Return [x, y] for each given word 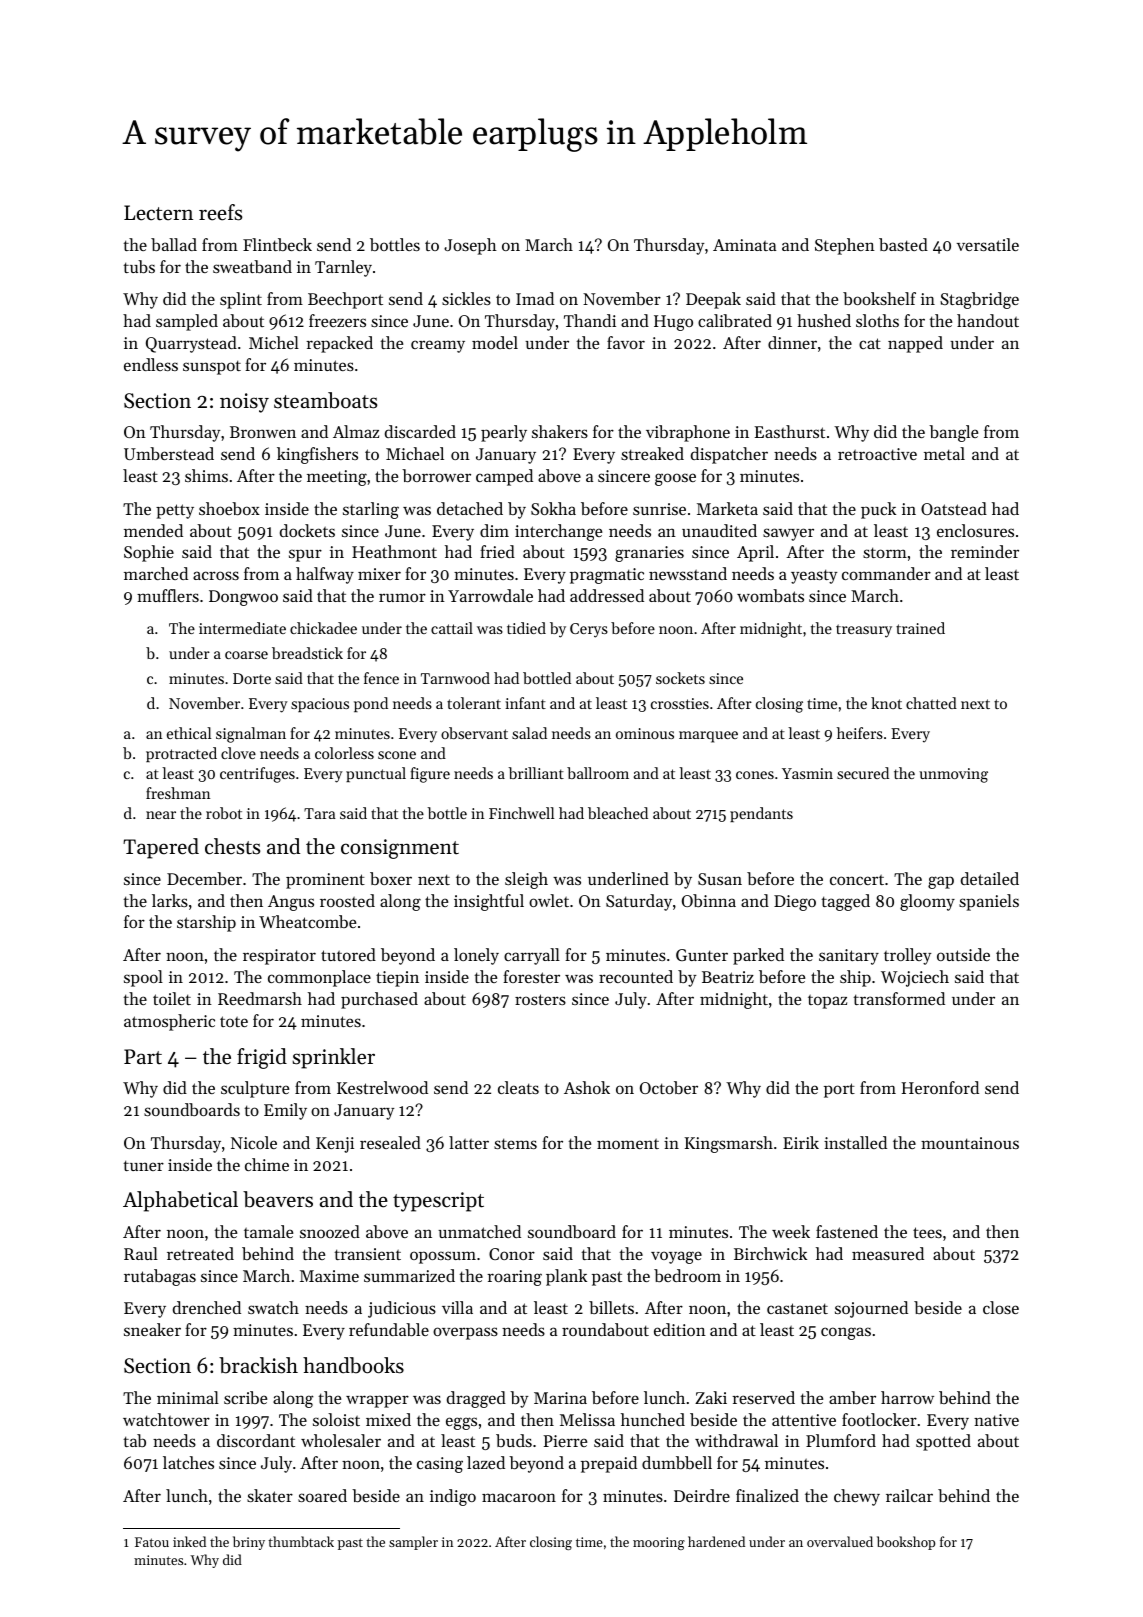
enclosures [975, 530]
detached [470, 508]
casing [440, 1465]
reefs [220, 212]
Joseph [470, 246]
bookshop [906, 1543]
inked [189, 1541]
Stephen [845, 246]
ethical [189, 733]
